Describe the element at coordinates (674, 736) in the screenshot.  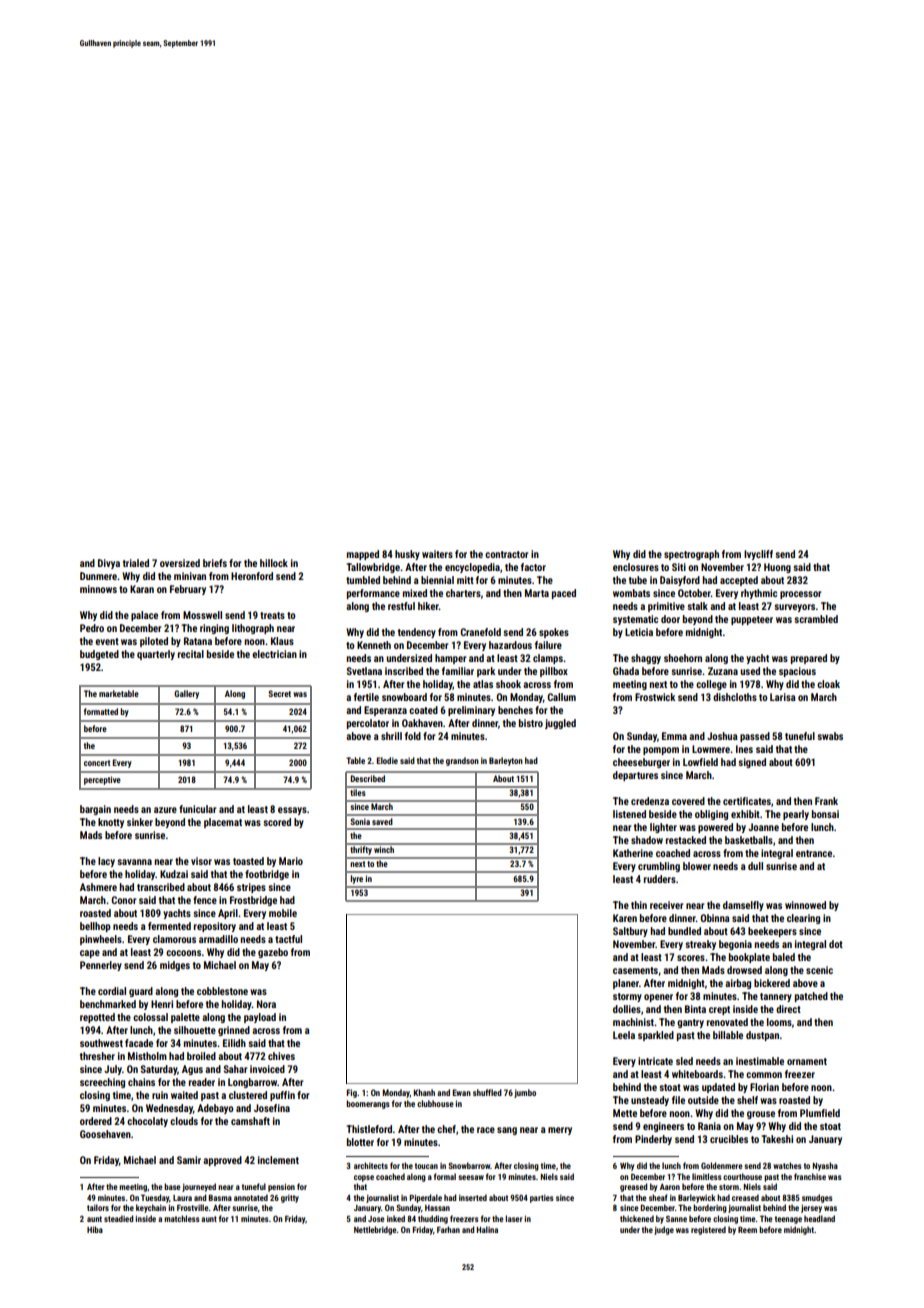
I see `Emma` at that location.
